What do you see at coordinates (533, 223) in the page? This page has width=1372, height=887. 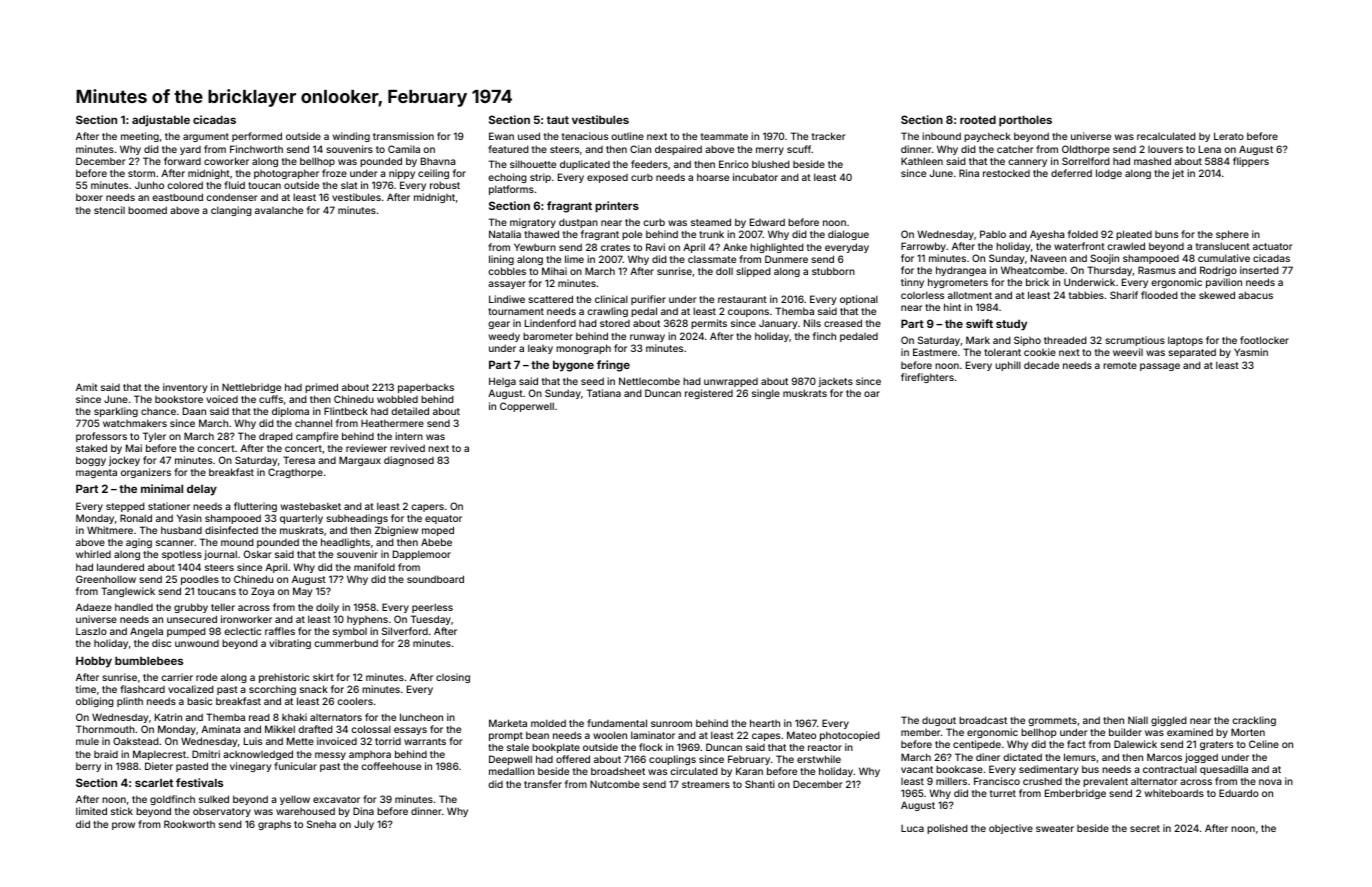 I see `migratory` at bounding box center [533, 223].
